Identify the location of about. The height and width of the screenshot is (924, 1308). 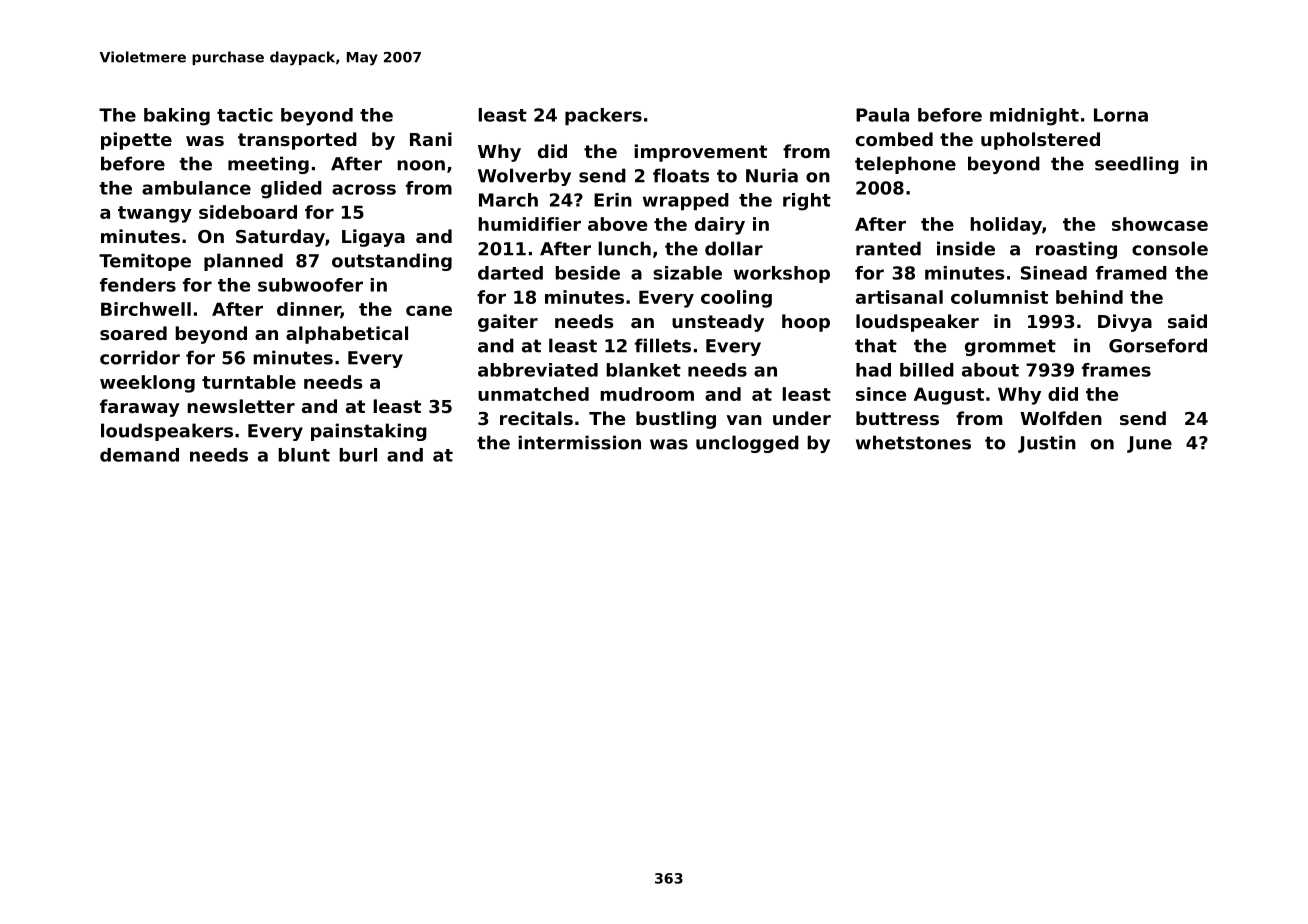
(990, 370).
